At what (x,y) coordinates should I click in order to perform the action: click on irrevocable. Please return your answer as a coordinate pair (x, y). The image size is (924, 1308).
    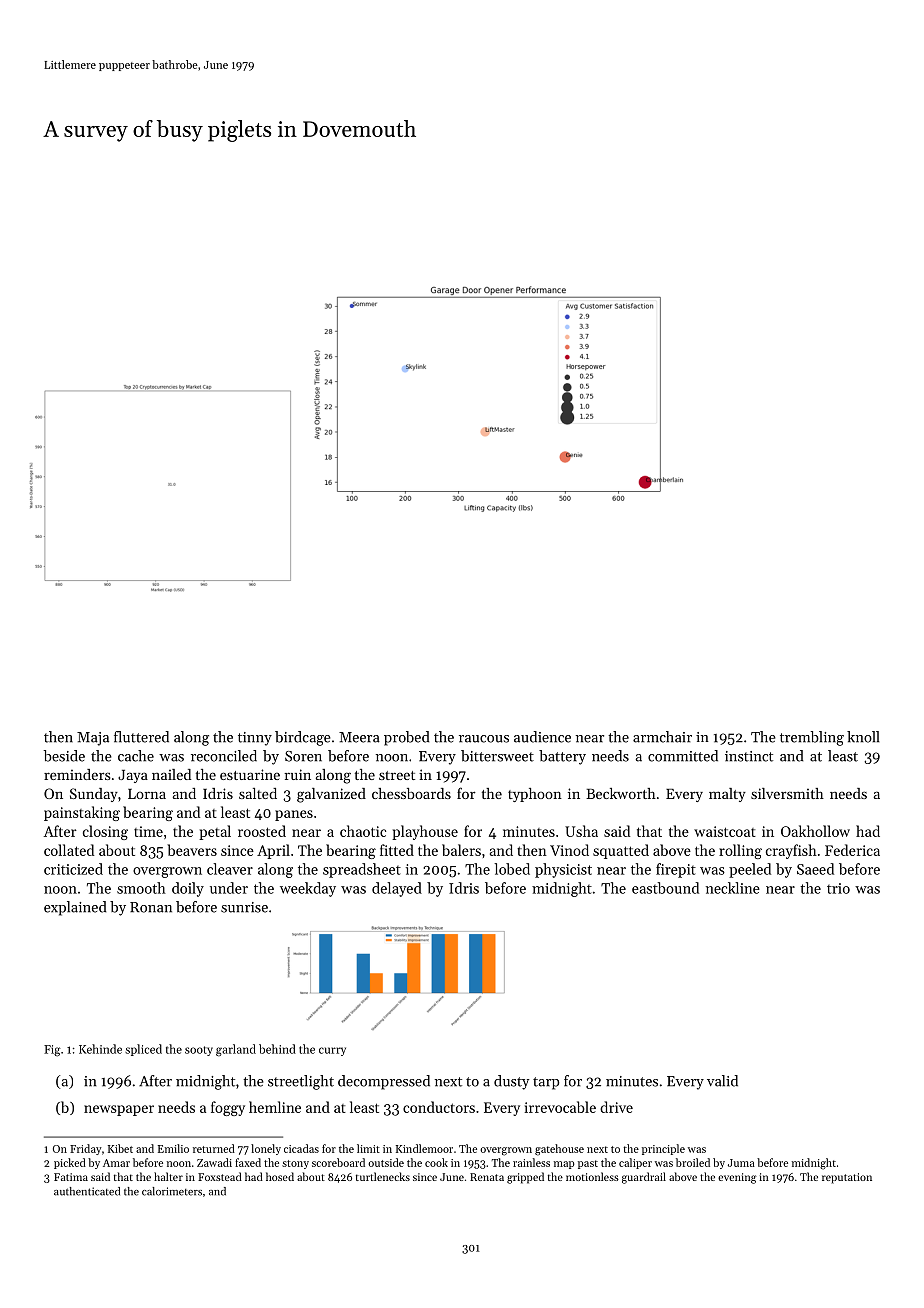
    Looking at the image, I should click on (560, 1107).
